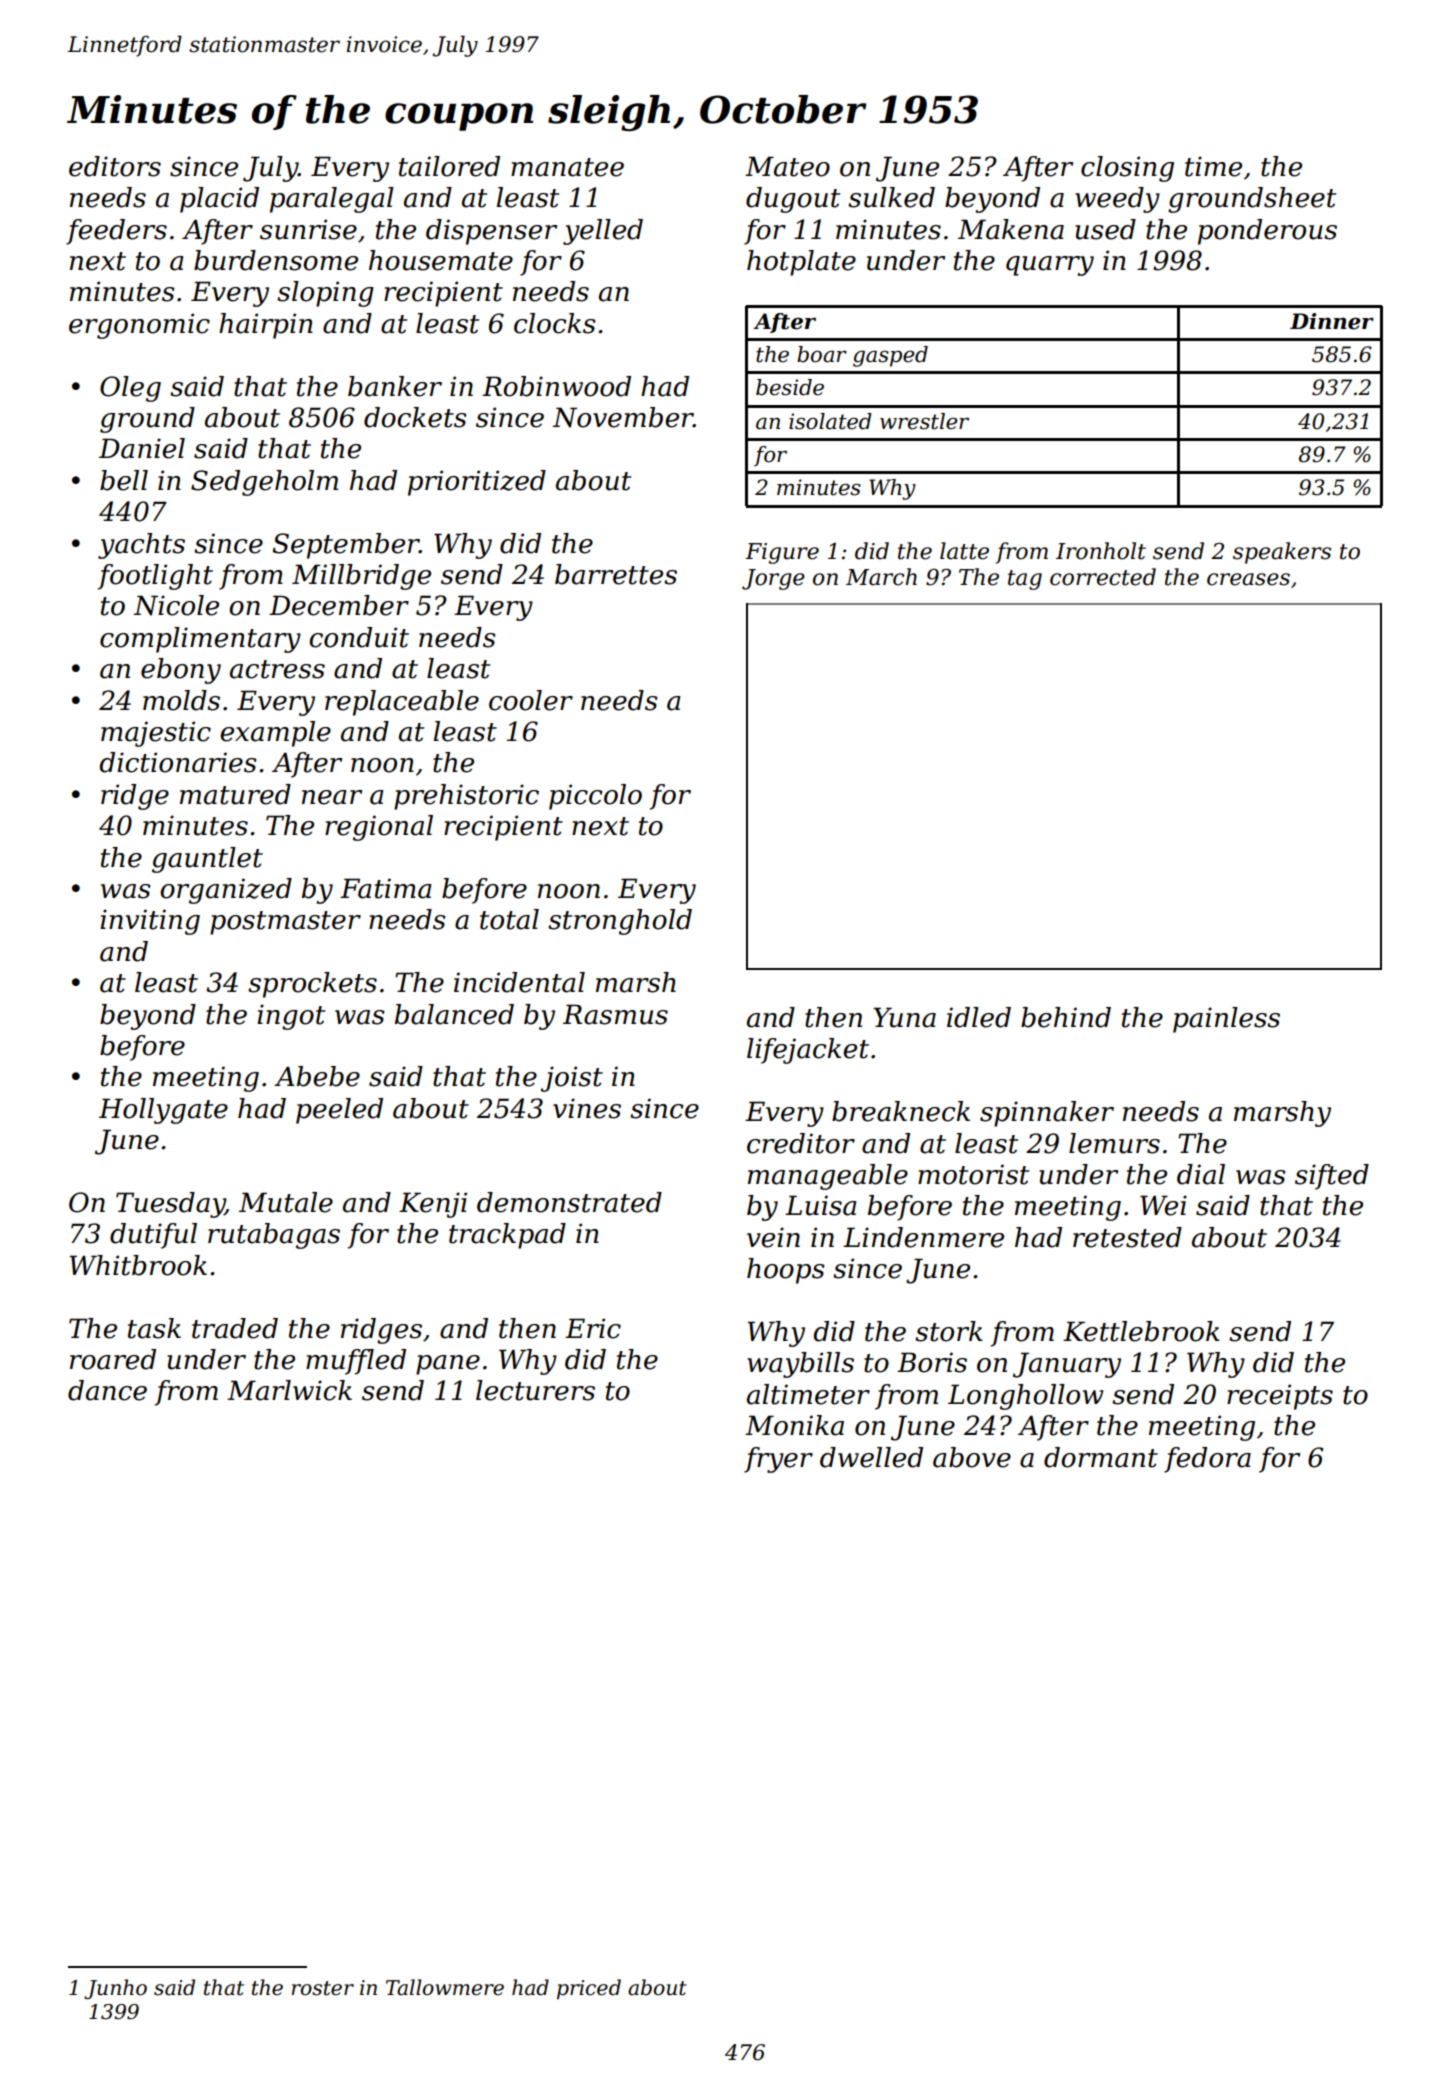 The height and width of the page is (2100, 1450). What do you see at coordinates (507, 1236) in the page?
I see `trackpad` at bounding box center [507, 1236].
